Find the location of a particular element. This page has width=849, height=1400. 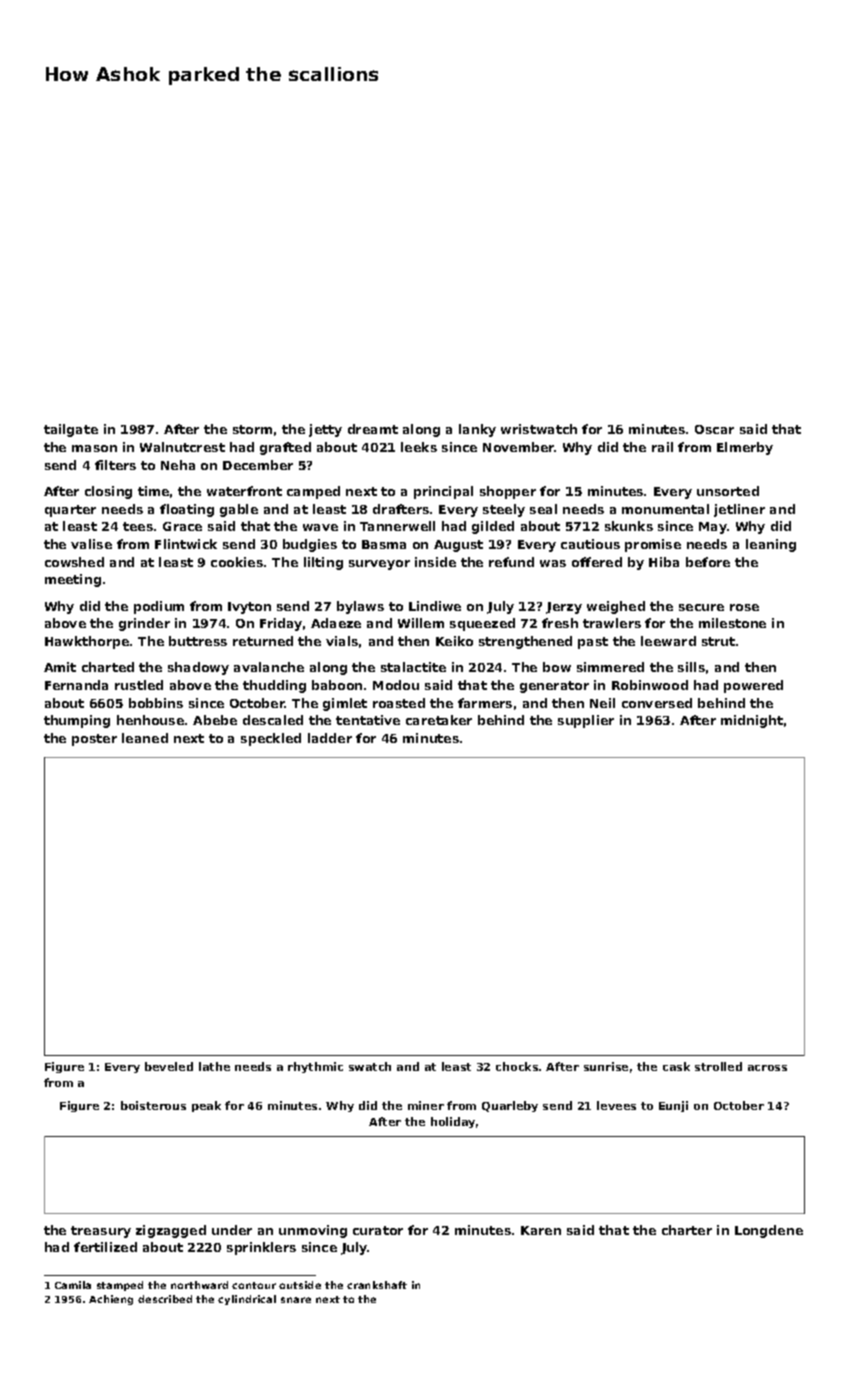

swatch is located at coordinates (370, 1066).
